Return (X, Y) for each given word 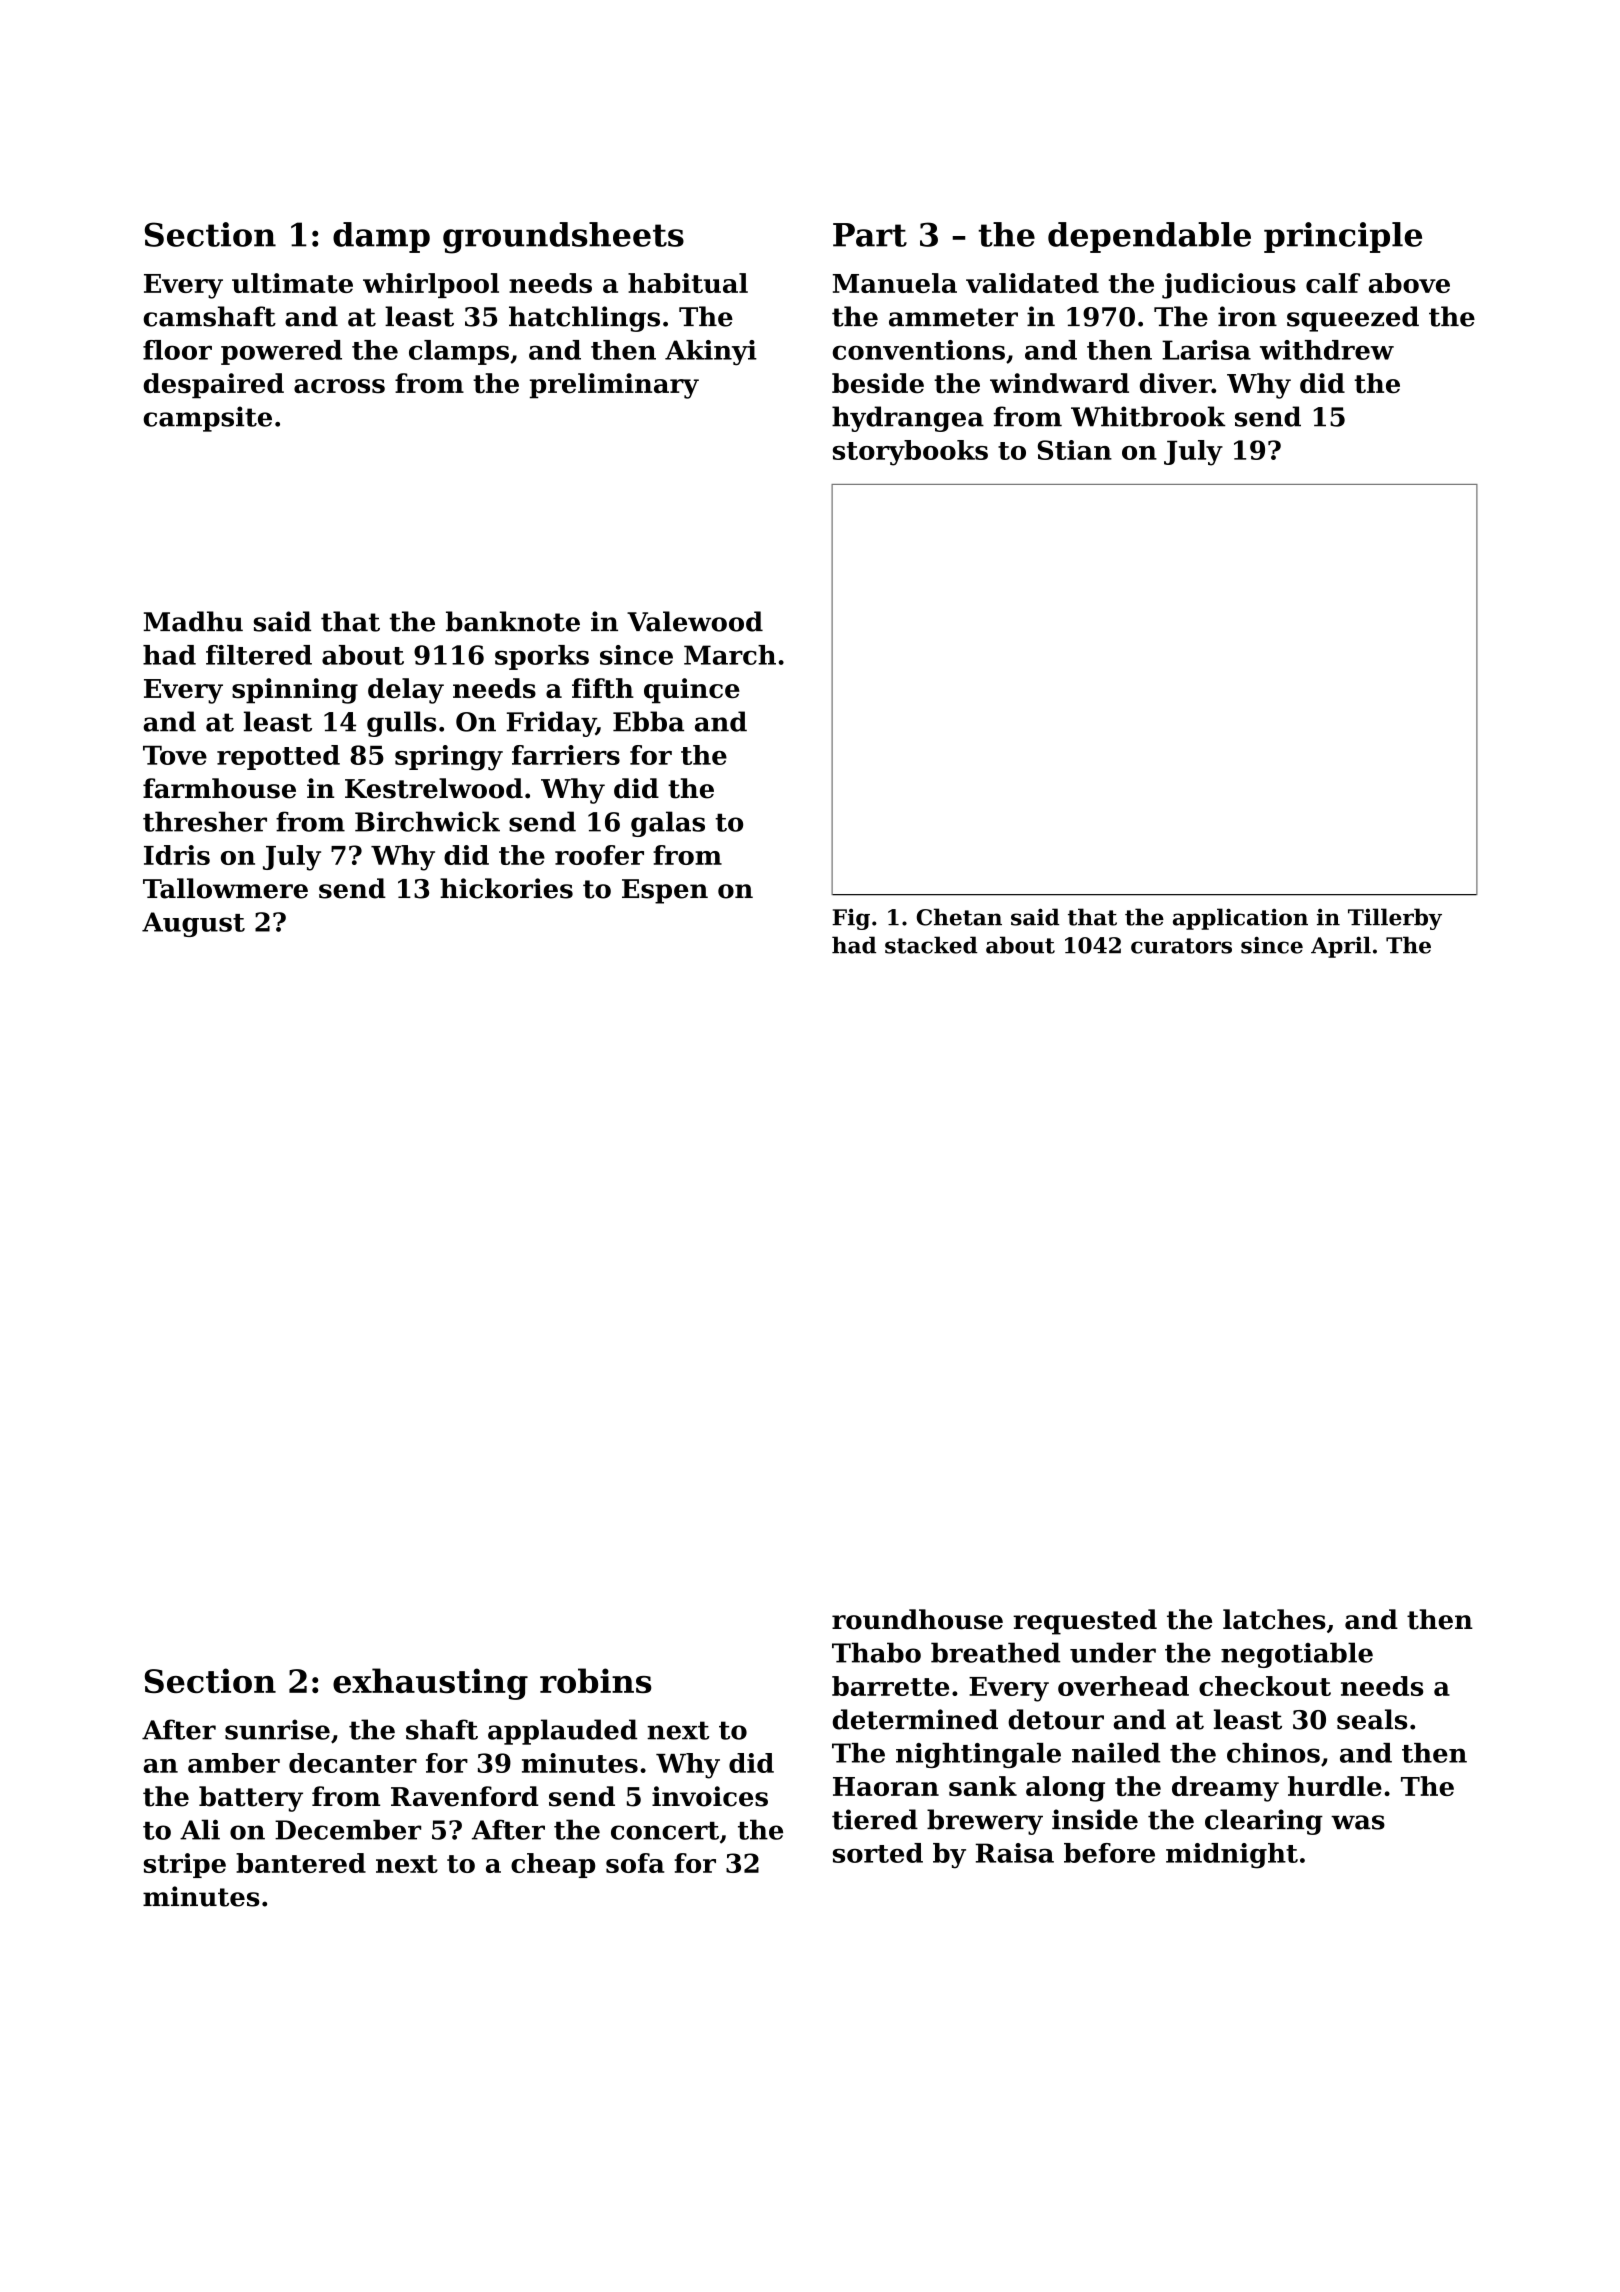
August (193, 924)
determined (915, 1719)
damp (381, 237)
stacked (931, 945)
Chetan (959, 917)
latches (1274, 1619)
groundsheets (563, 238)
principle (1343, 237)
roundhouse (917, 1619)
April (1341, 947)
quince (692, 691)
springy (449, 758)
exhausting (430, 1684)
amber (234, 1763)
